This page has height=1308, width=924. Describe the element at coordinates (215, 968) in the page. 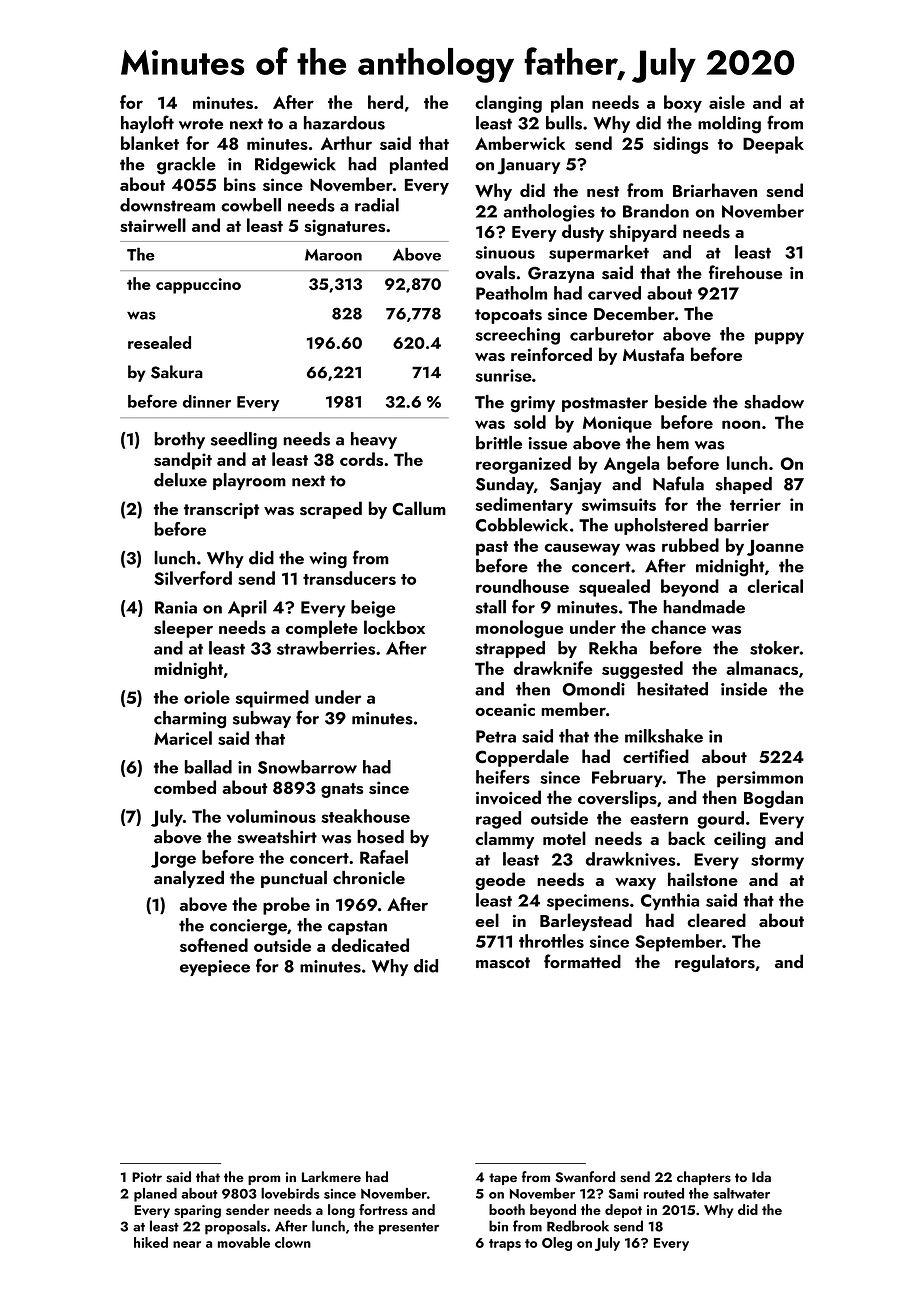

I see `eyepiece` at that location.
